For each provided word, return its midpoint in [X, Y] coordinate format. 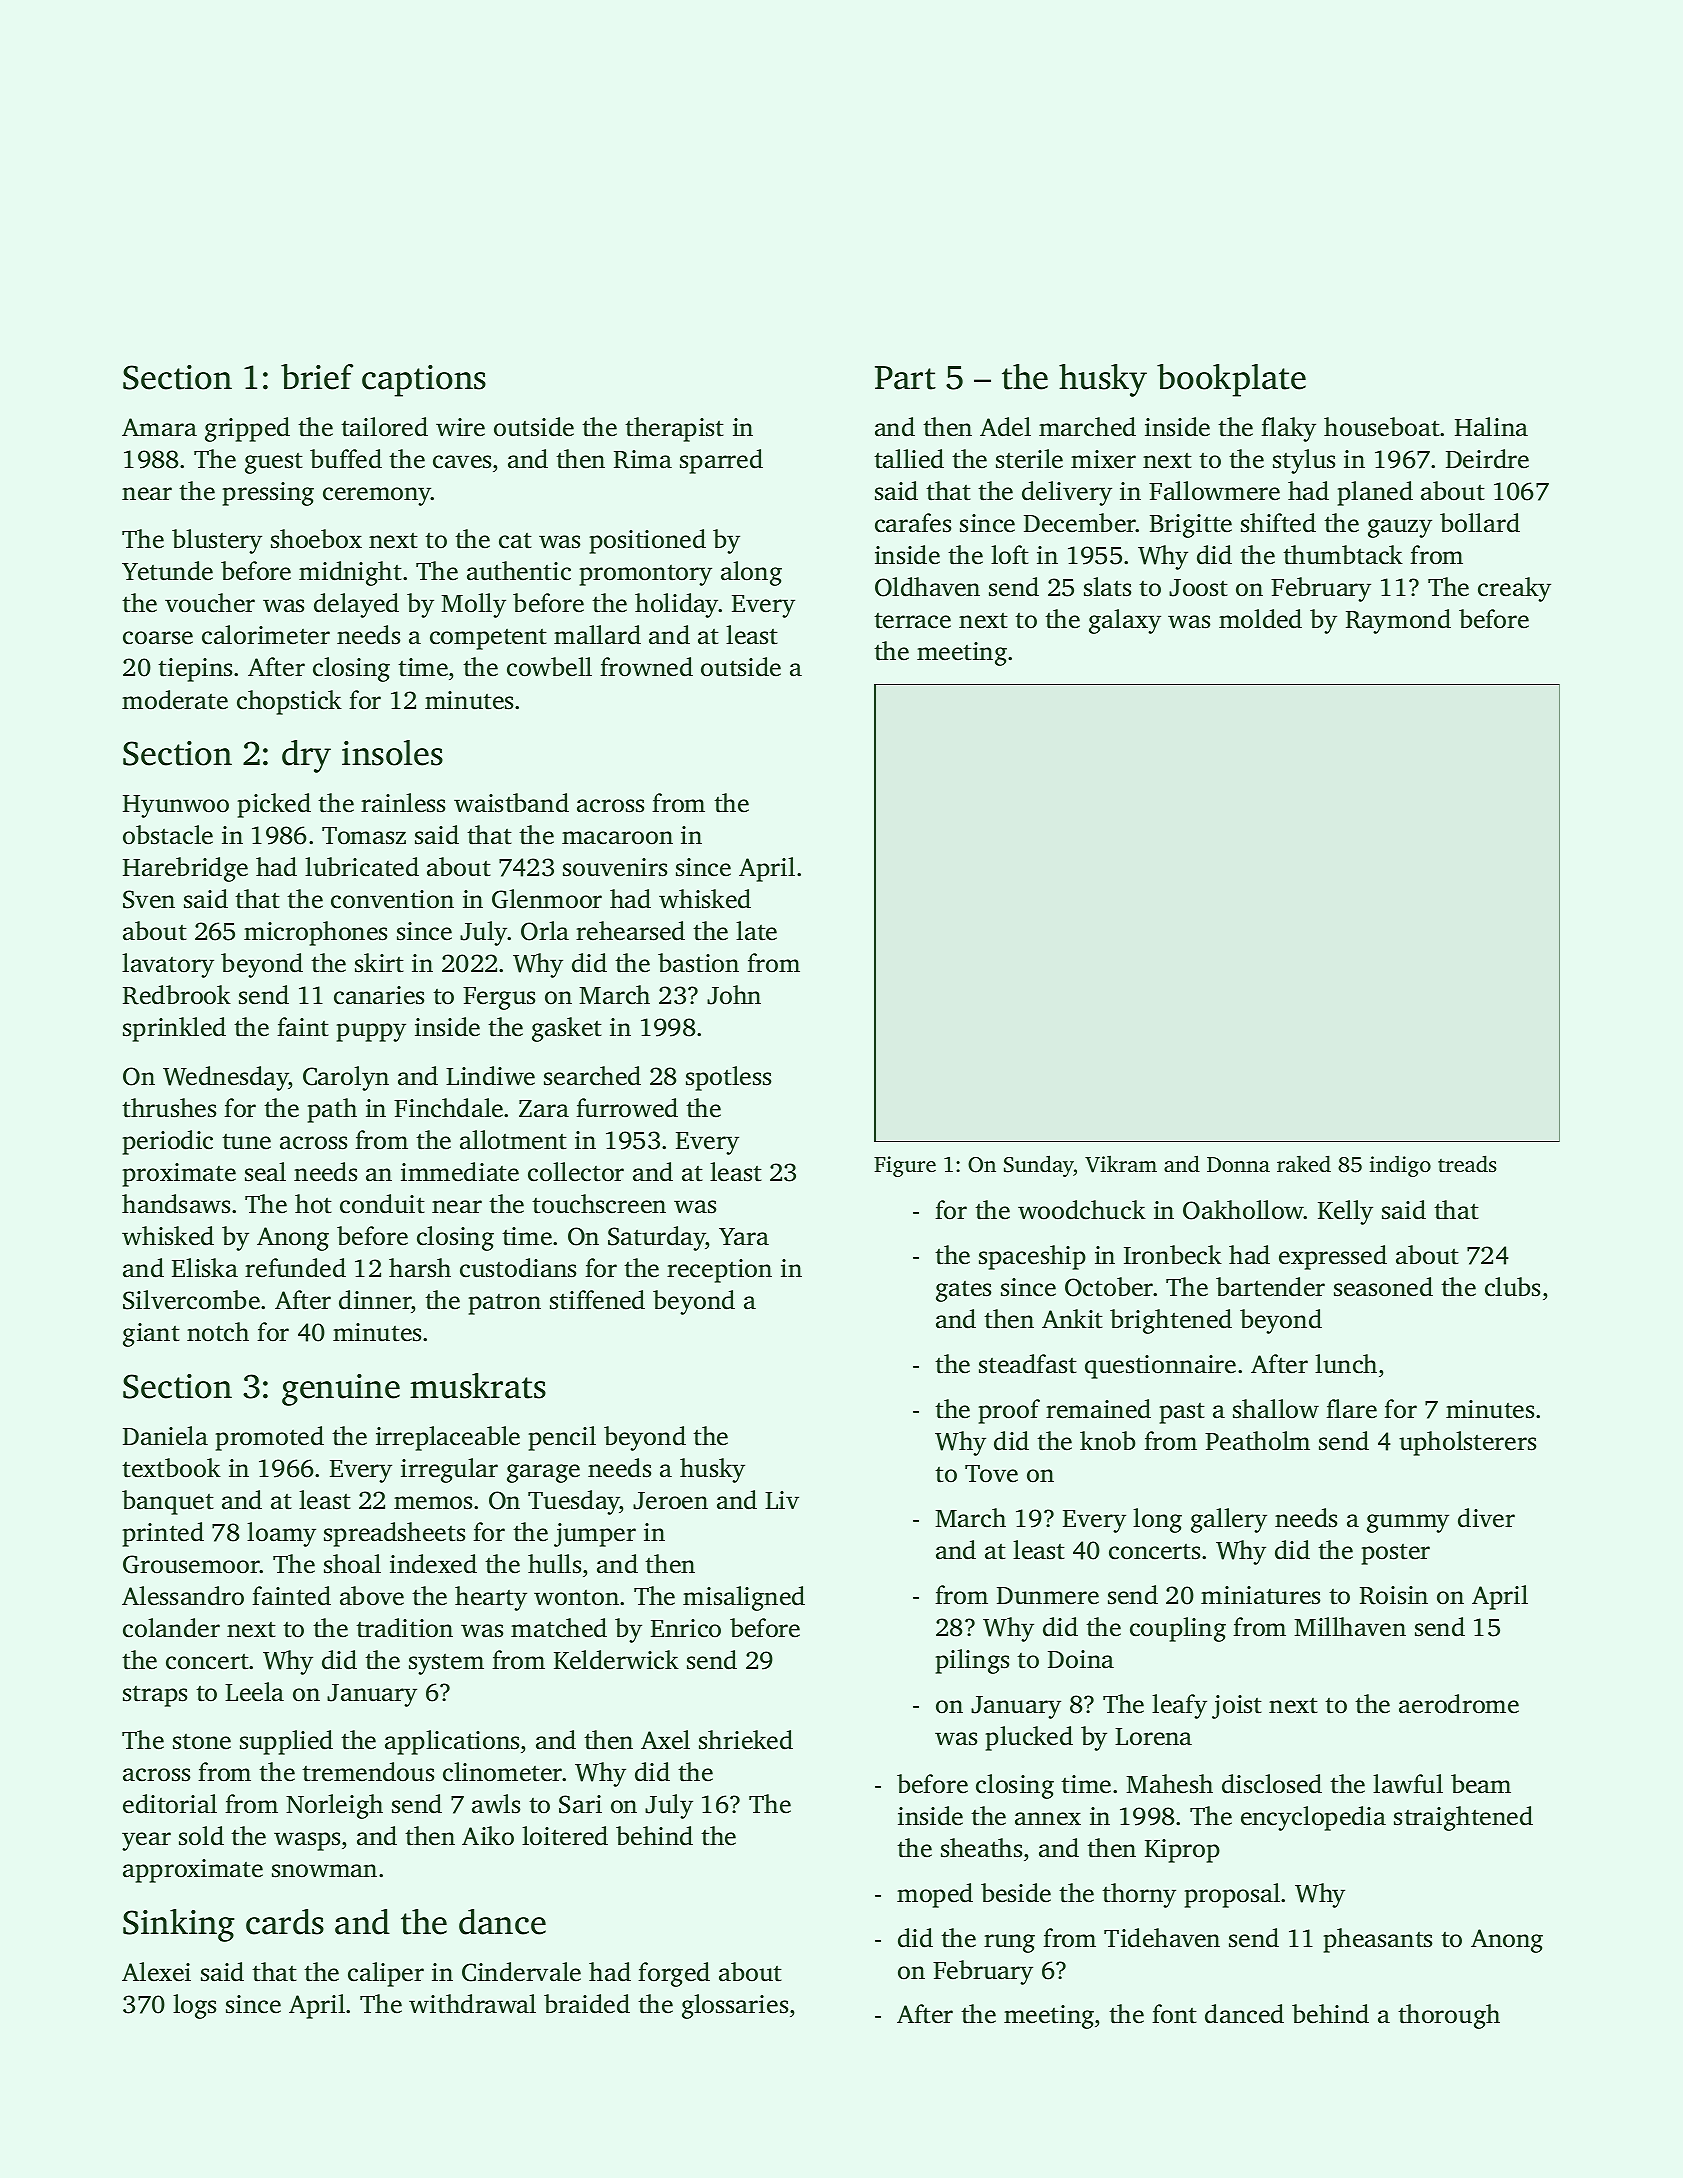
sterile [1029, 459]
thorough [1449, 2016]
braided [587, 2004]
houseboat [1382, 427]
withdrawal [472, 2004]
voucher [210, 603]
